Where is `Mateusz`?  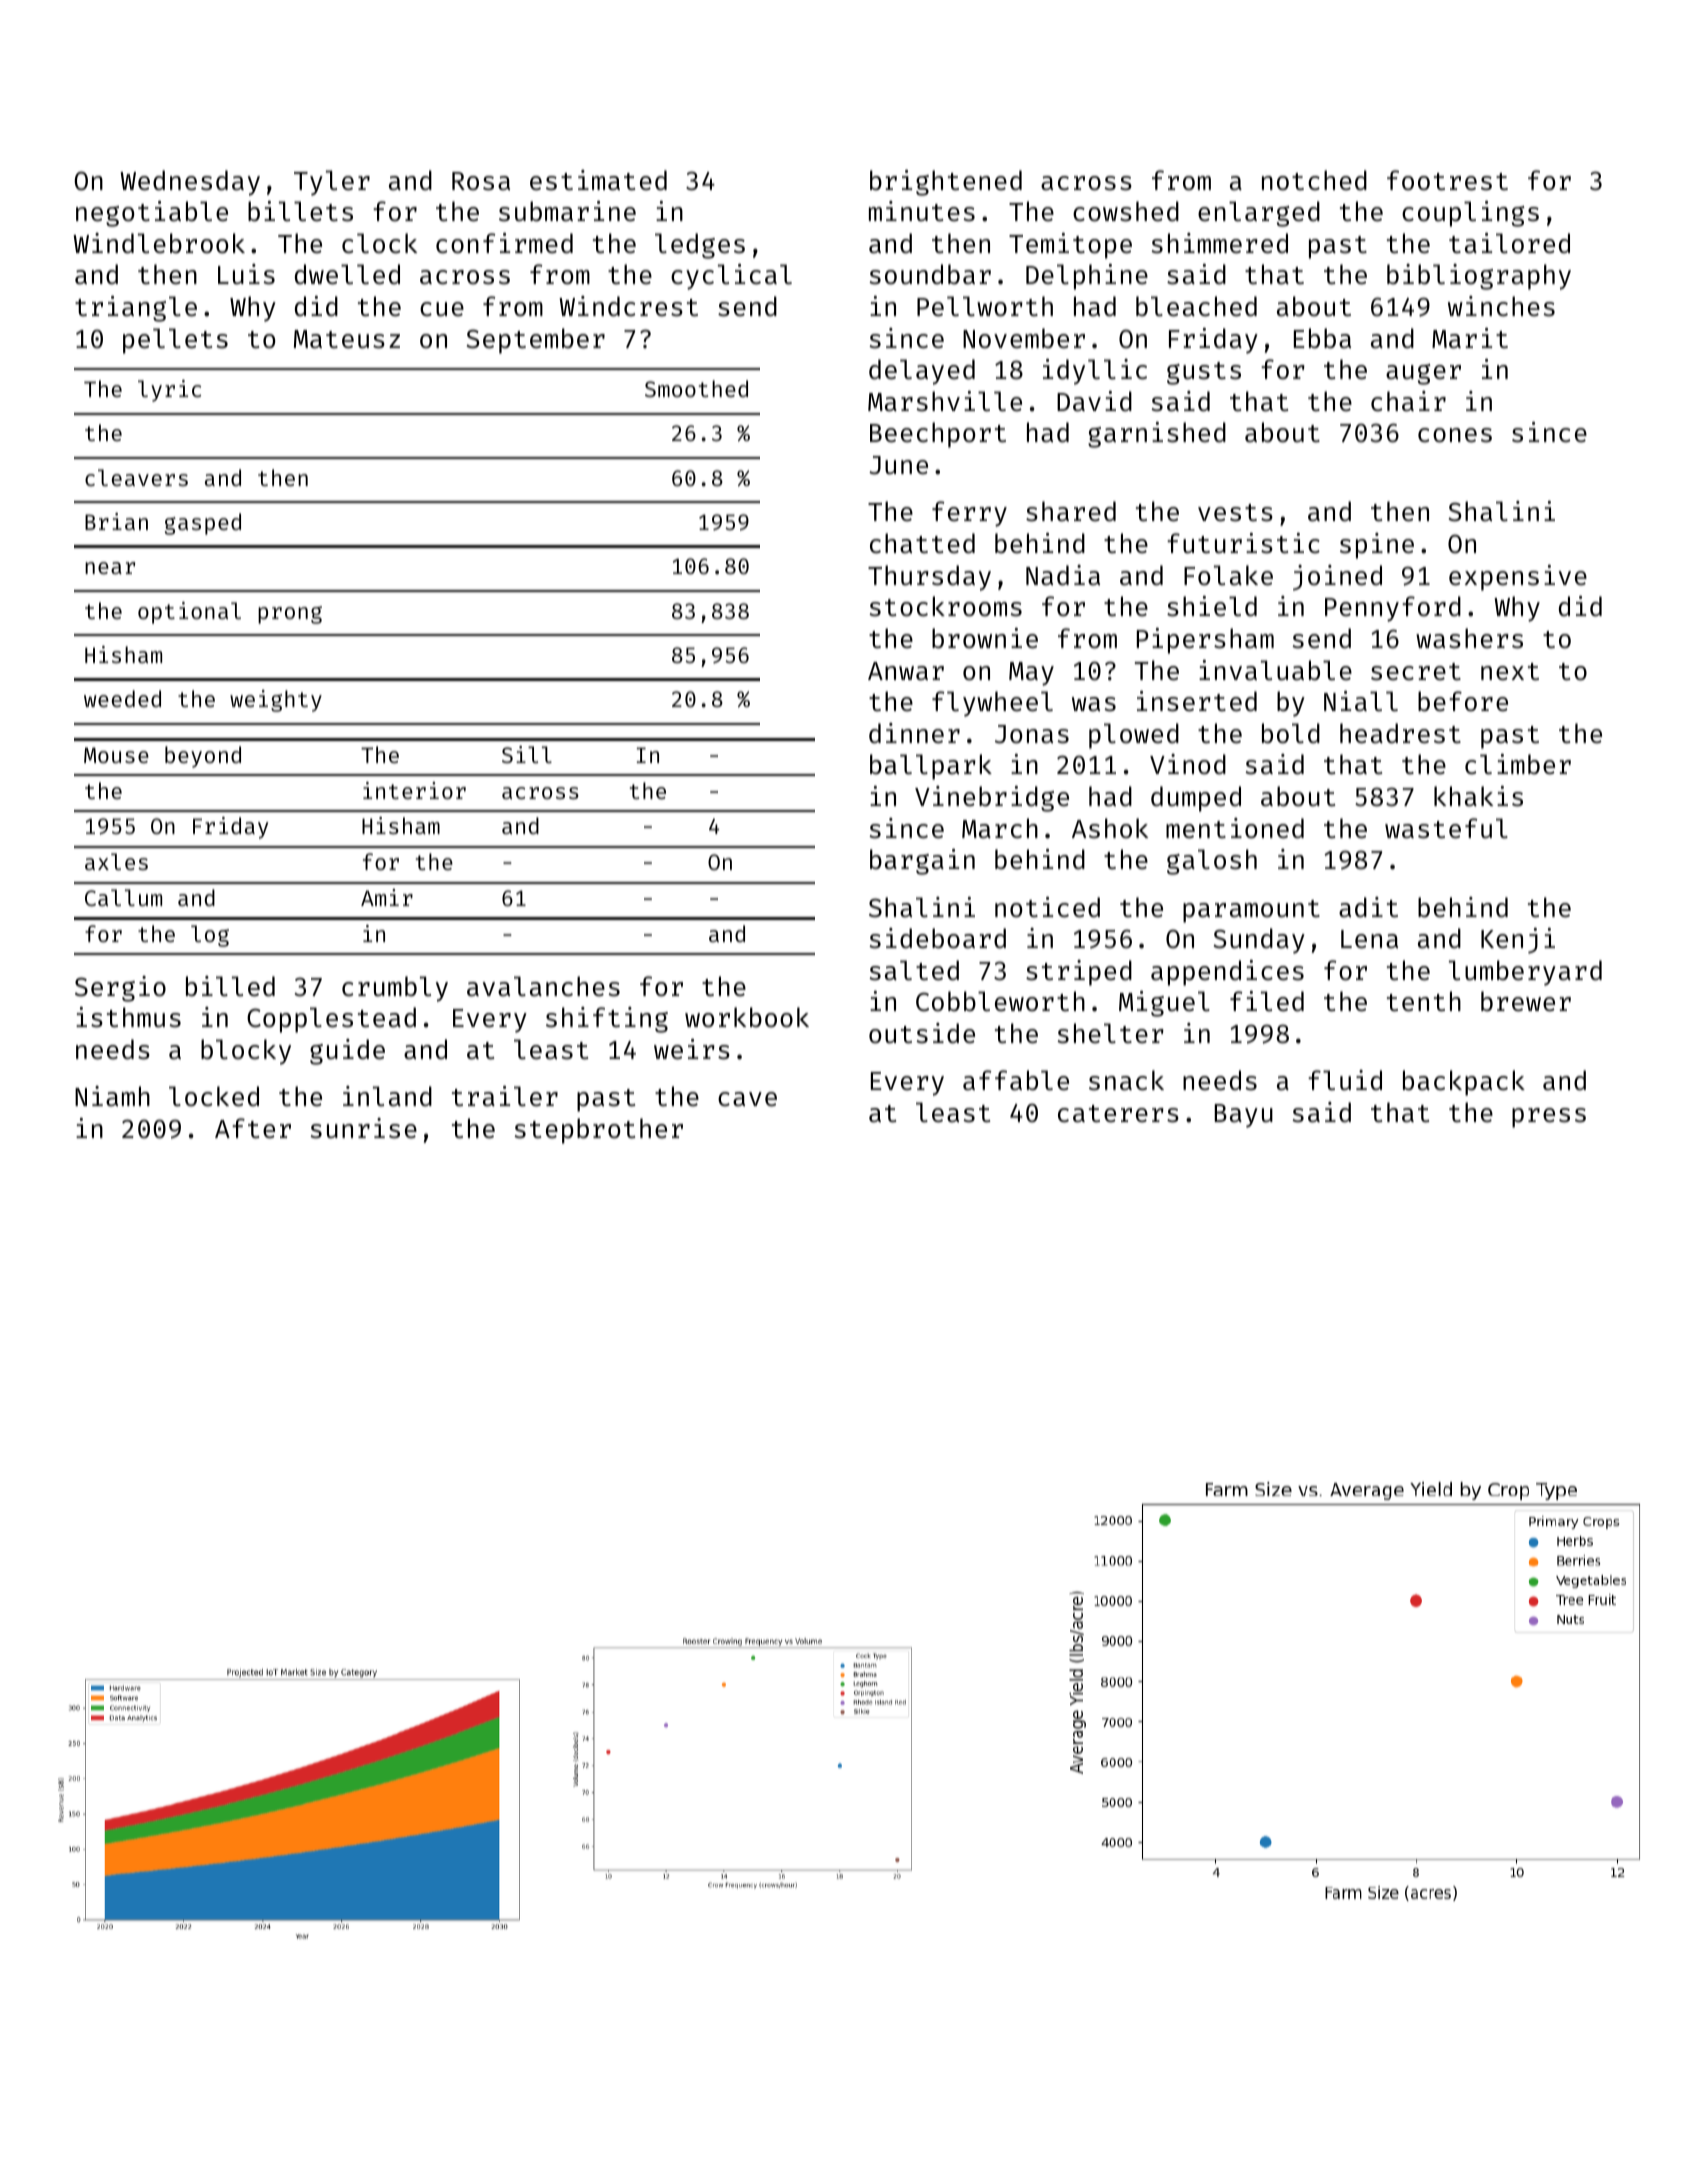 Mateusz is located at coordinates (347, 339).
